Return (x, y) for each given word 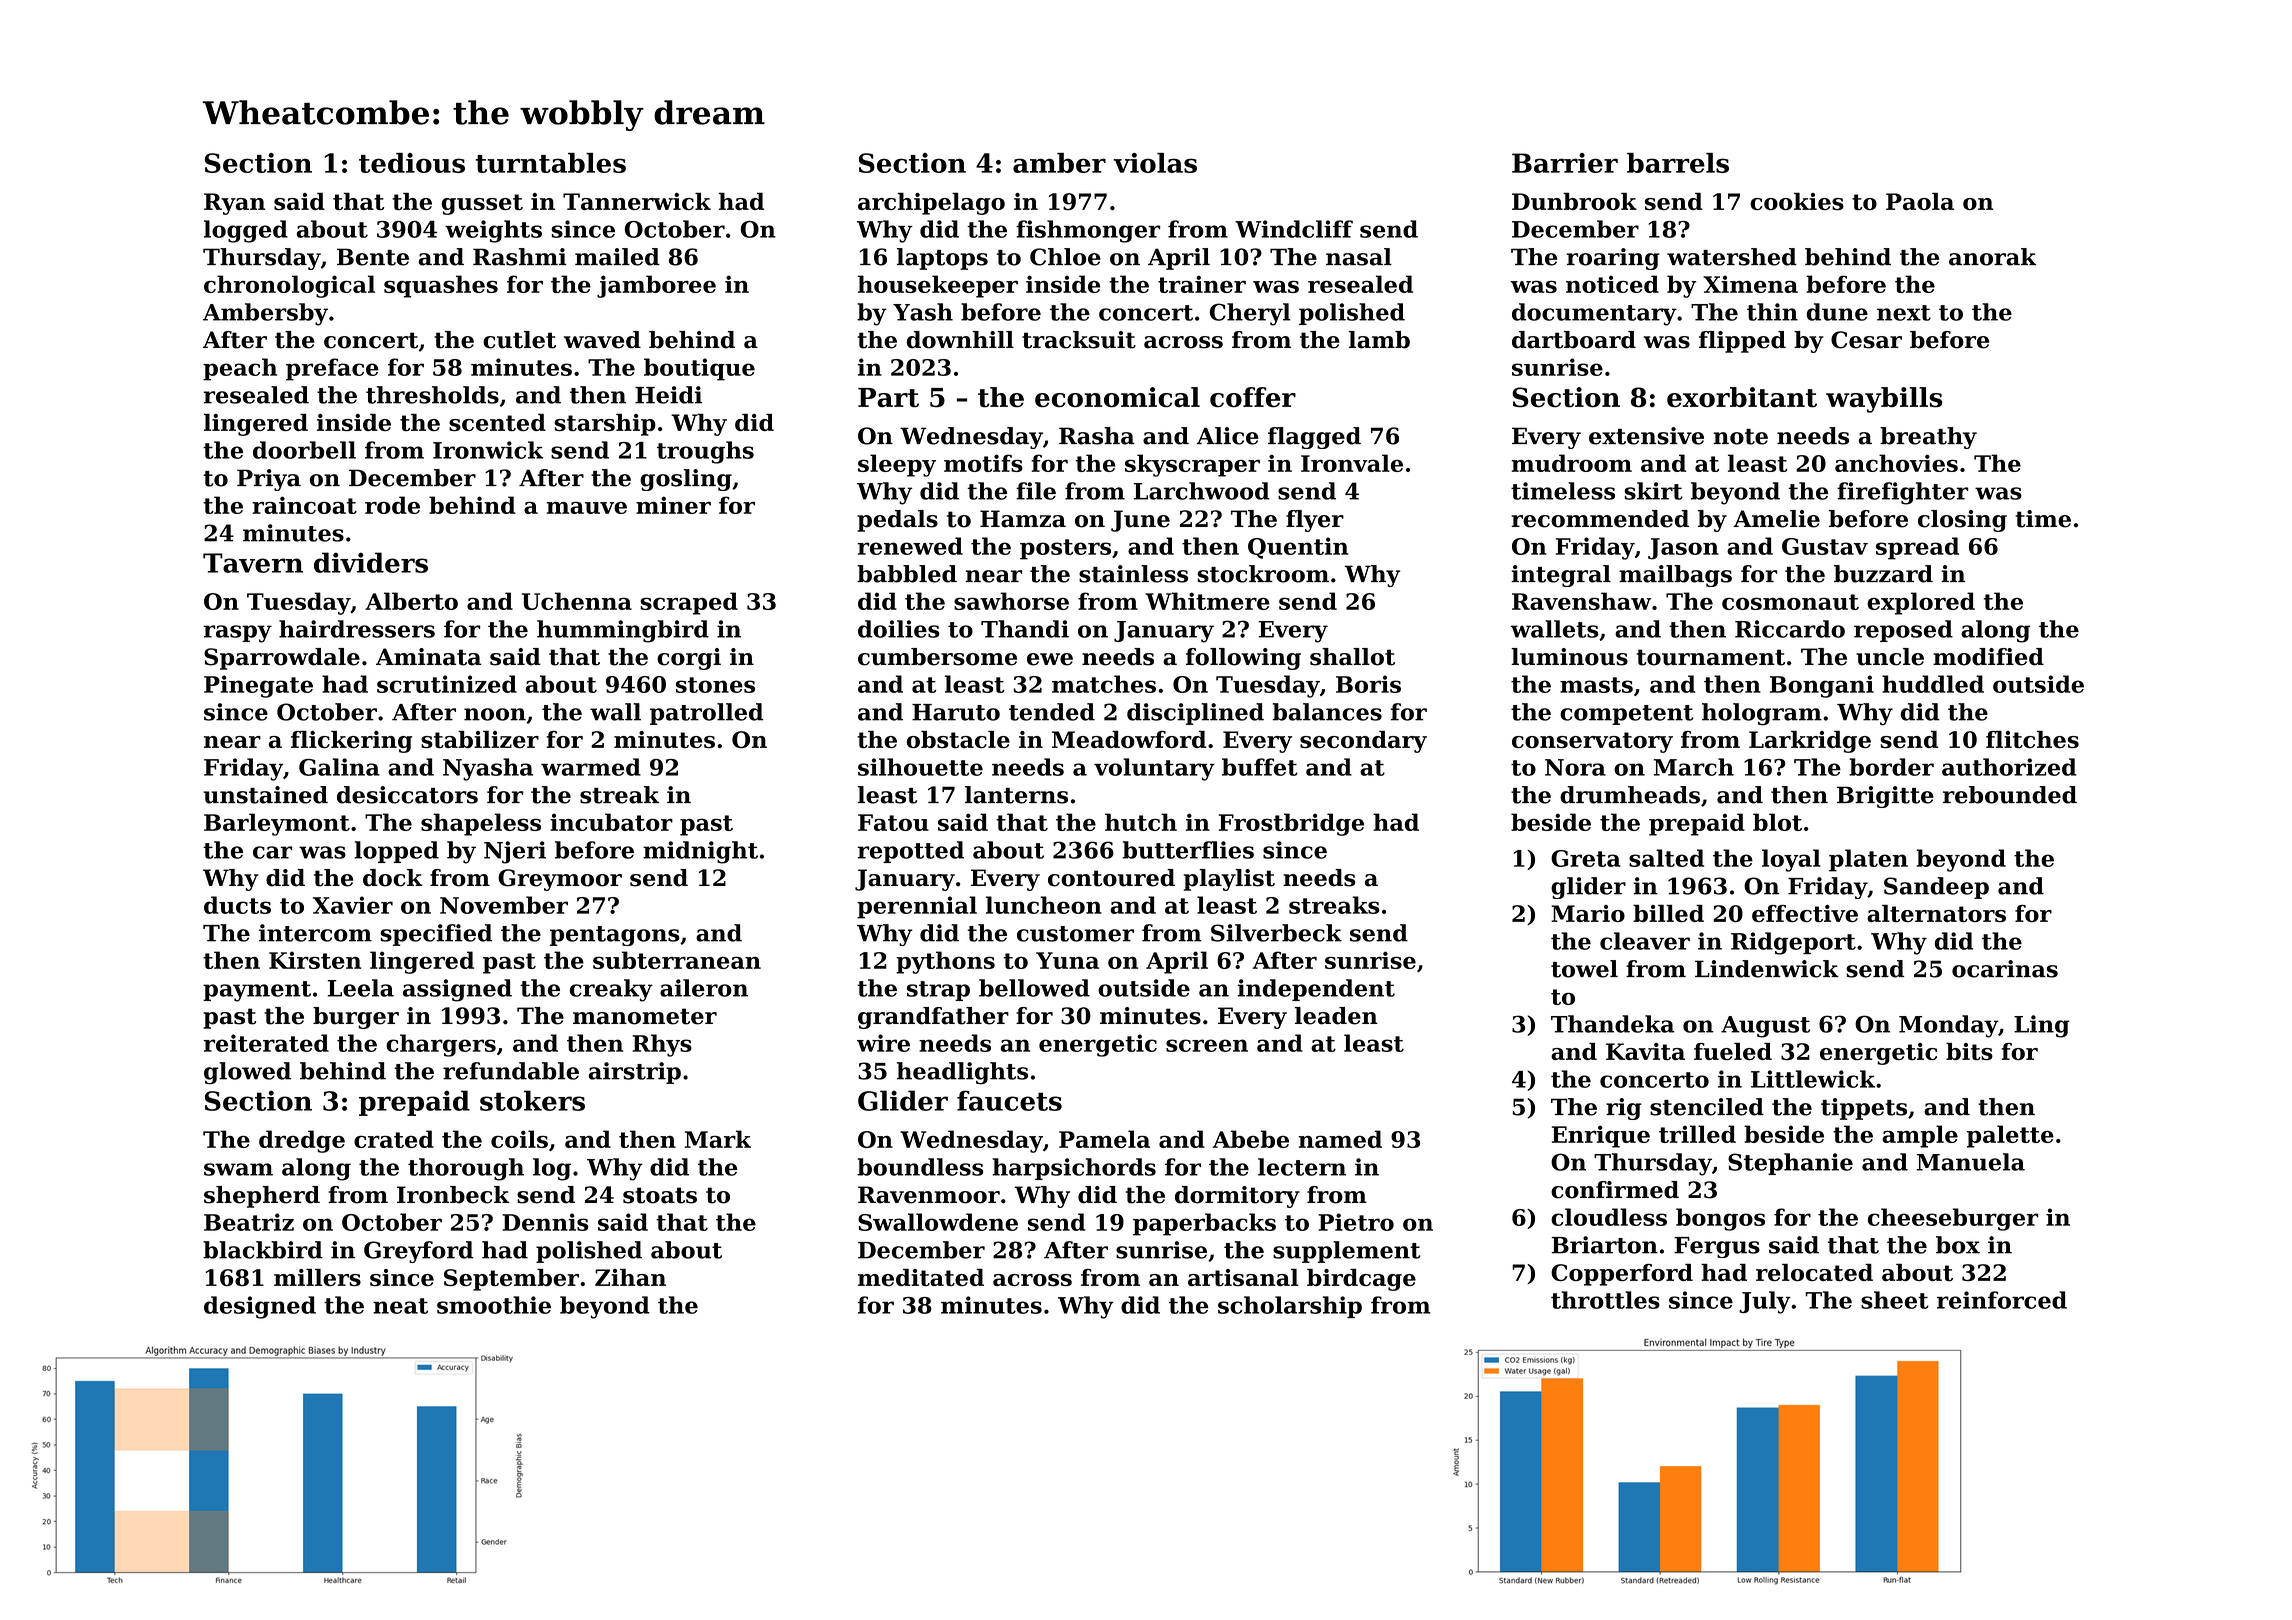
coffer (1253, 397)
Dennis (545, 1222)
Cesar (1866, 340)
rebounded (2010, 795)
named (1340, 1139)
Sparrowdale (282, 659)
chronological (289, 286)
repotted (910, 852)
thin (1772, 312)
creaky (611, 990)
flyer (1315, 521)
